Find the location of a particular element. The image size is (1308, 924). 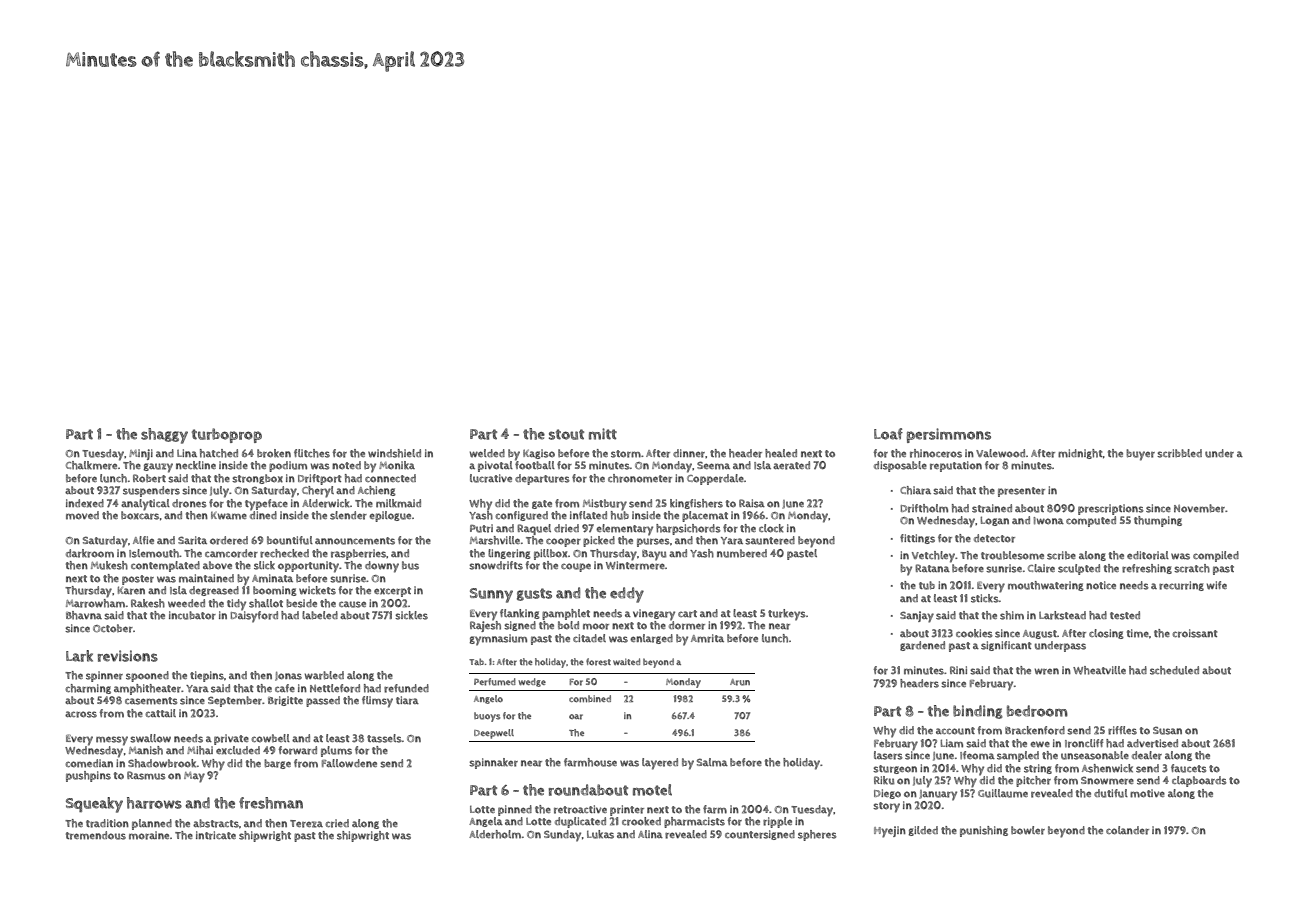

forward is located at coordinates (297, 750).
